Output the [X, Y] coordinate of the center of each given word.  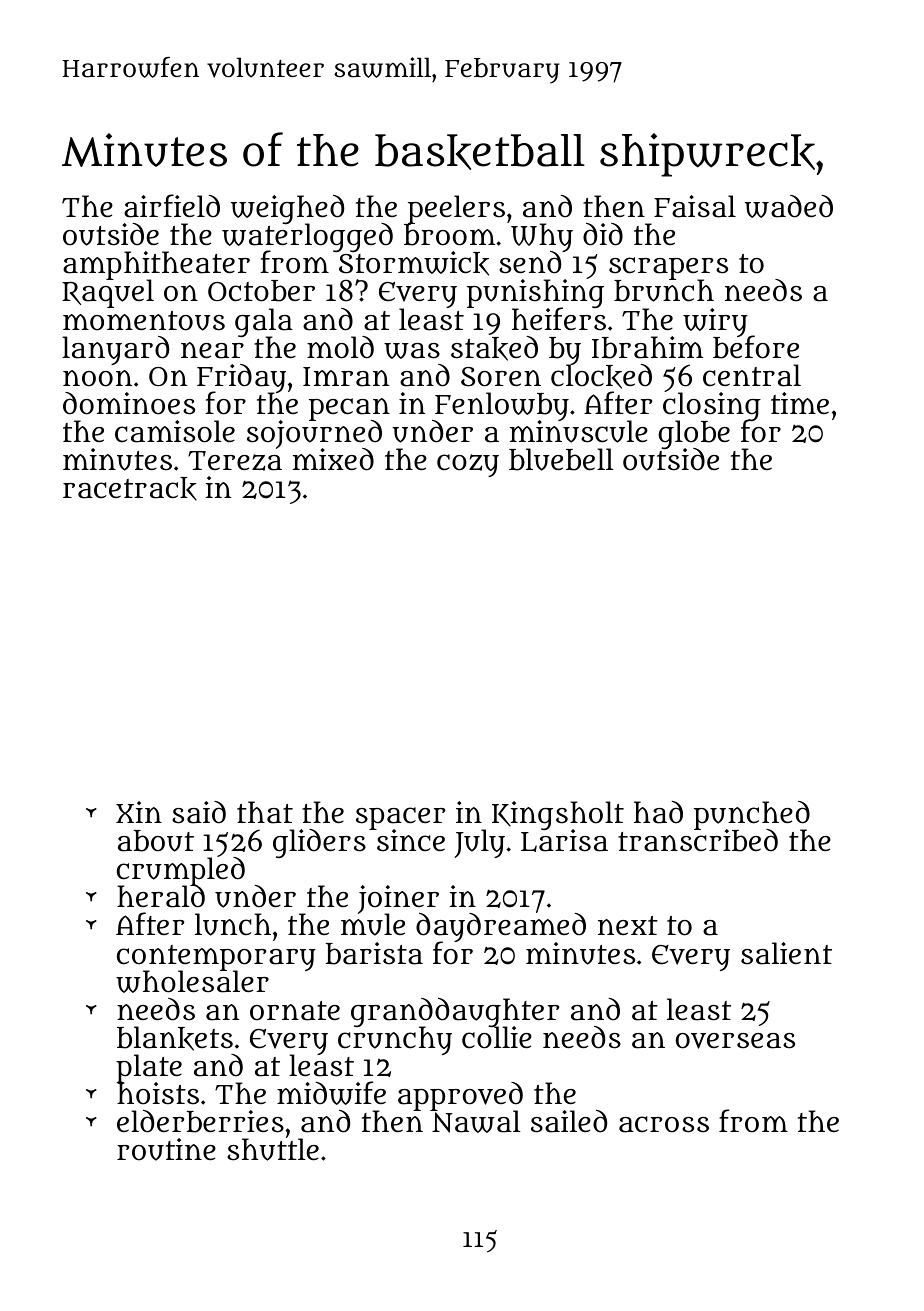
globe [694, 434]
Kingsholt [558, 815]
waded [789, 206]
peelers [455, 210]
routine [166, 1149]
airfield [172, 206]
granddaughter [455, 1012]
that [265, 812]
